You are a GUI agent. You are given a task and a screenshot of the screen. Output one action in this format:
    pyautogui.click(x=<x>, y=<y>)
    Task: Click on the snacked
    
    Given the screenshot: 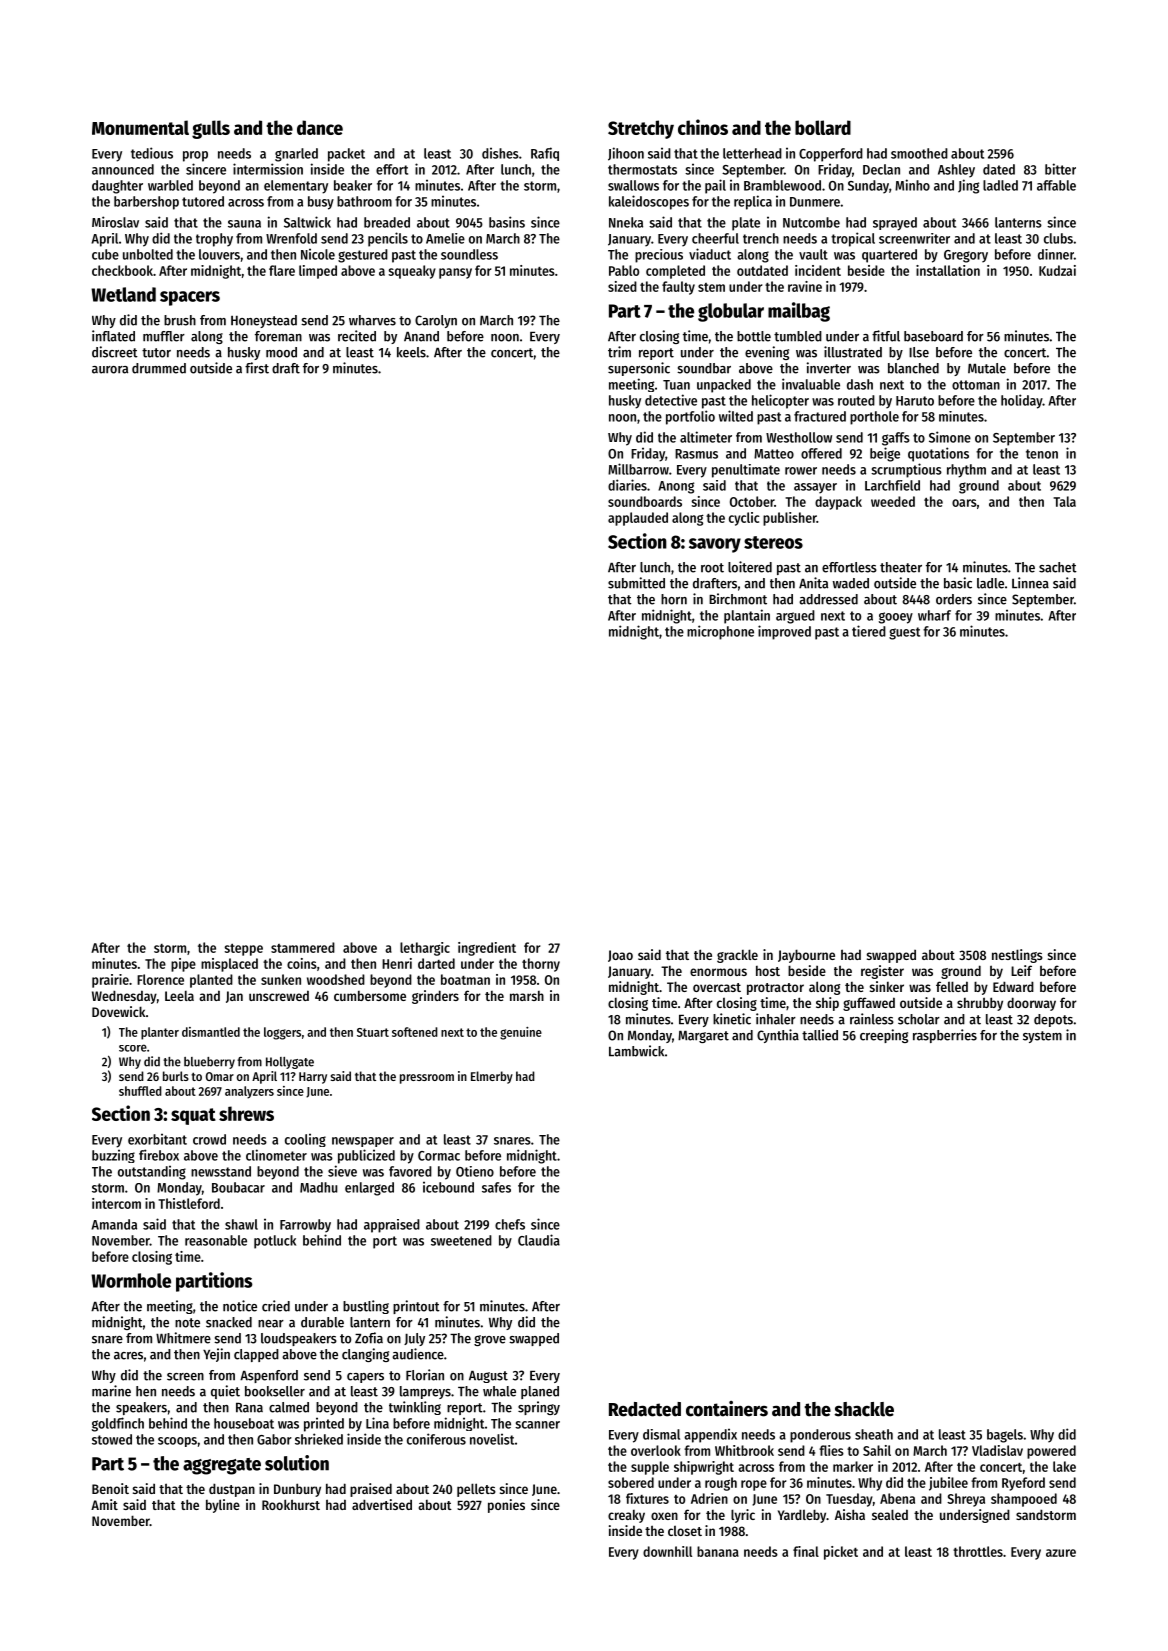 What is the action you would take?
    pyautogui.click(x=229, y=1322)
